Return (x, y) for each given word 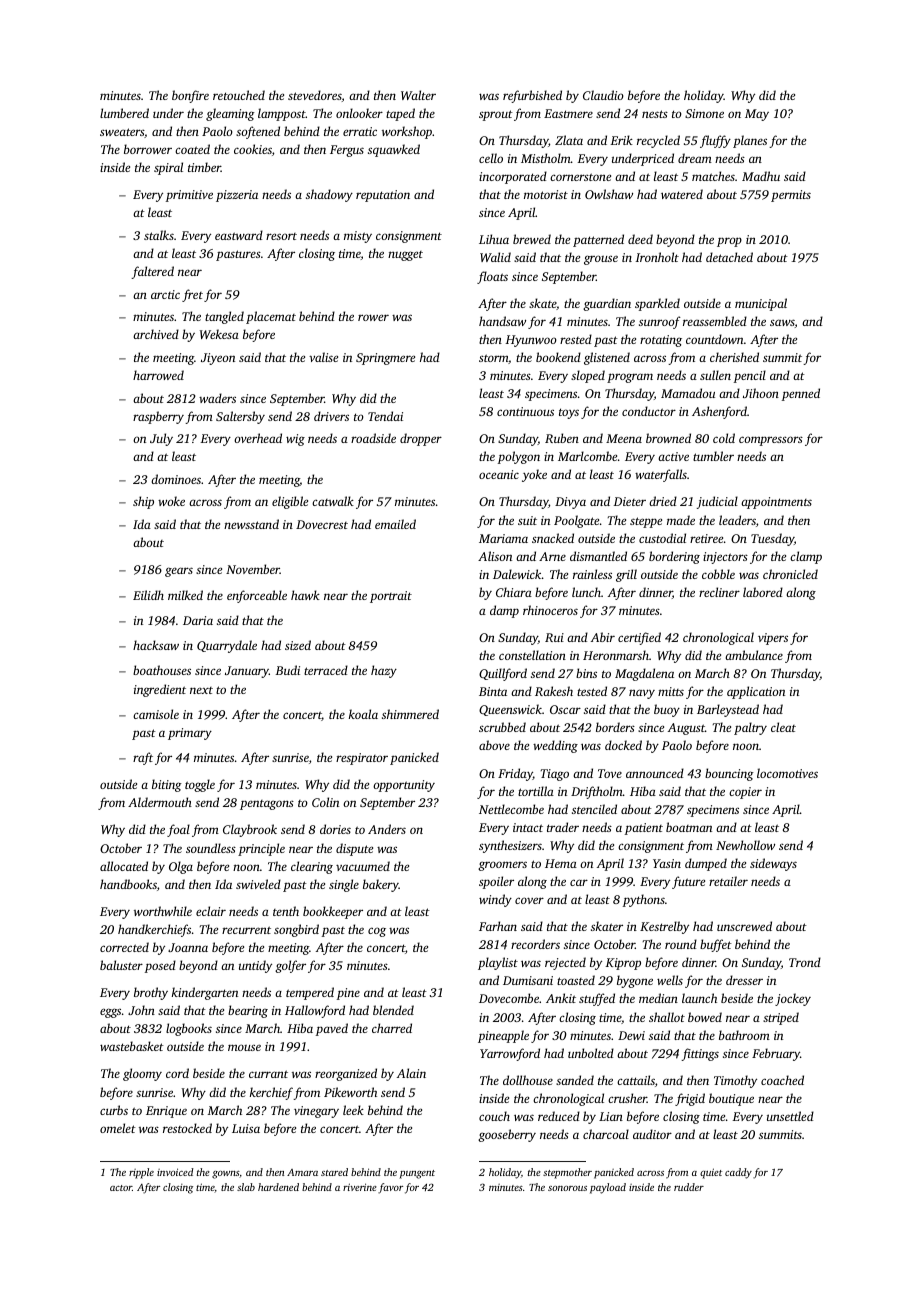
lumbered (124, 113)
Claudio (603, 95)
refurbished (532, 96)
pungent (417, 1174)
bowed (705, 1017)
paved (332, 1029)
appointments (776, 503)
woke (171, 501)
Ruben (562, 438)
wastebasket (132, 1046)
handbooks (128, 884)
